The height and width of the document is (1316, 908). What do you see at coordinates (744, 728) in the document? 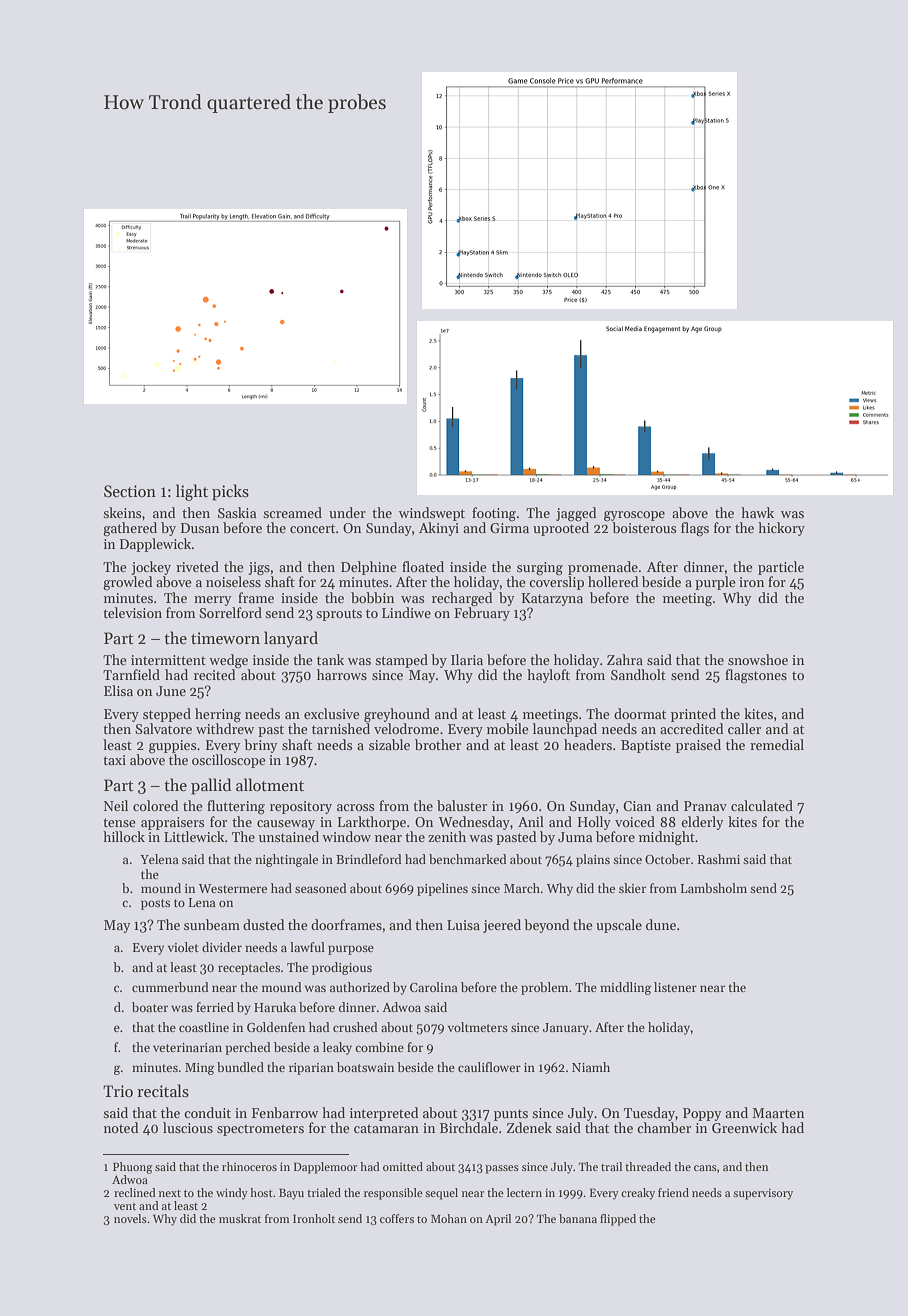
I see `caller` at bounding box center [744, 728].
